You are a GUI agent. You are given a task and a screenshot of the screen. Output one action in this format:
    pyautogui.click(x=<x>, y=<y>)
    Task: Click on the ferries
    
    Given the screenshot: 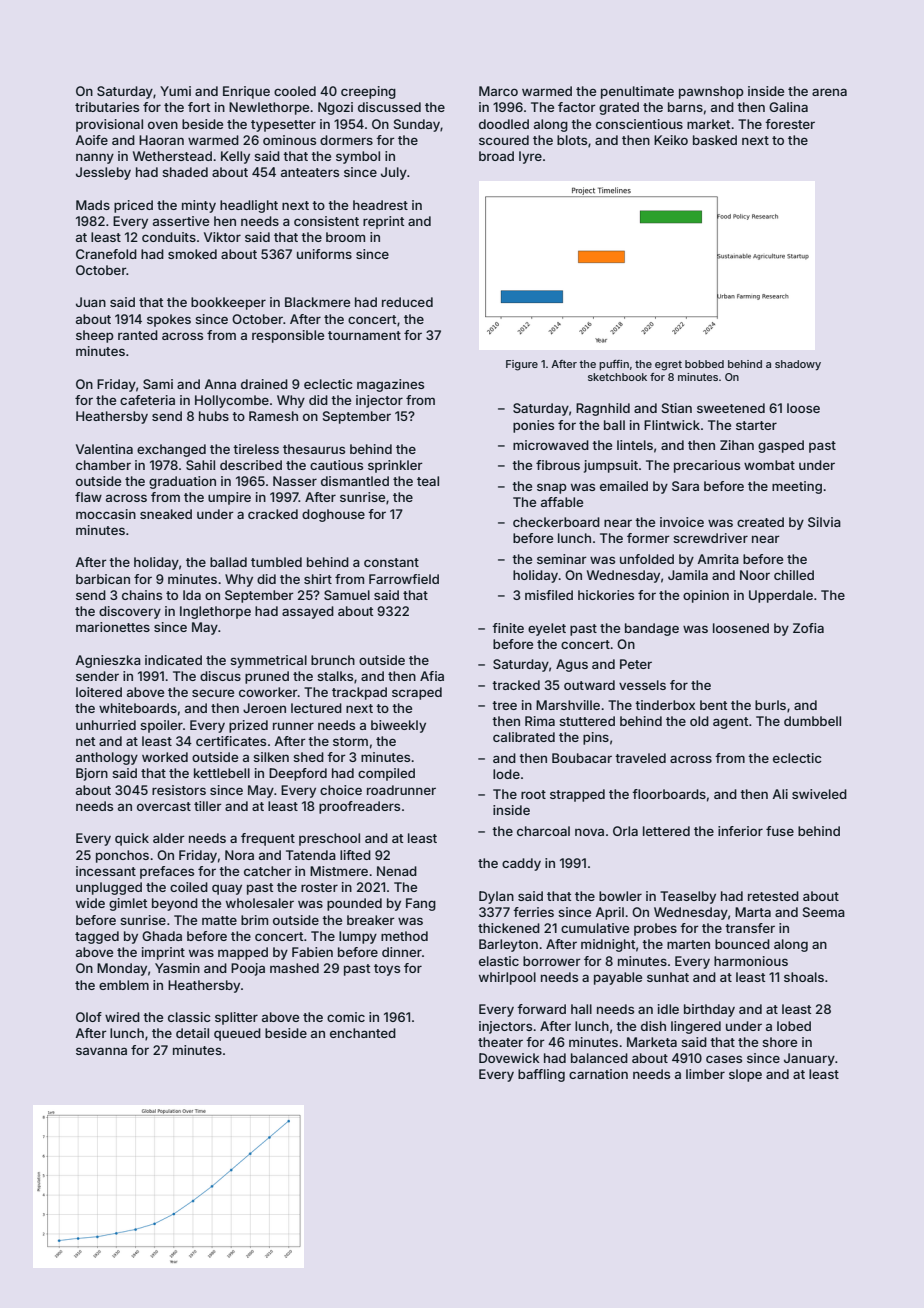 What is the action you would take?
    pyautogui.click(x=533, y=912)
